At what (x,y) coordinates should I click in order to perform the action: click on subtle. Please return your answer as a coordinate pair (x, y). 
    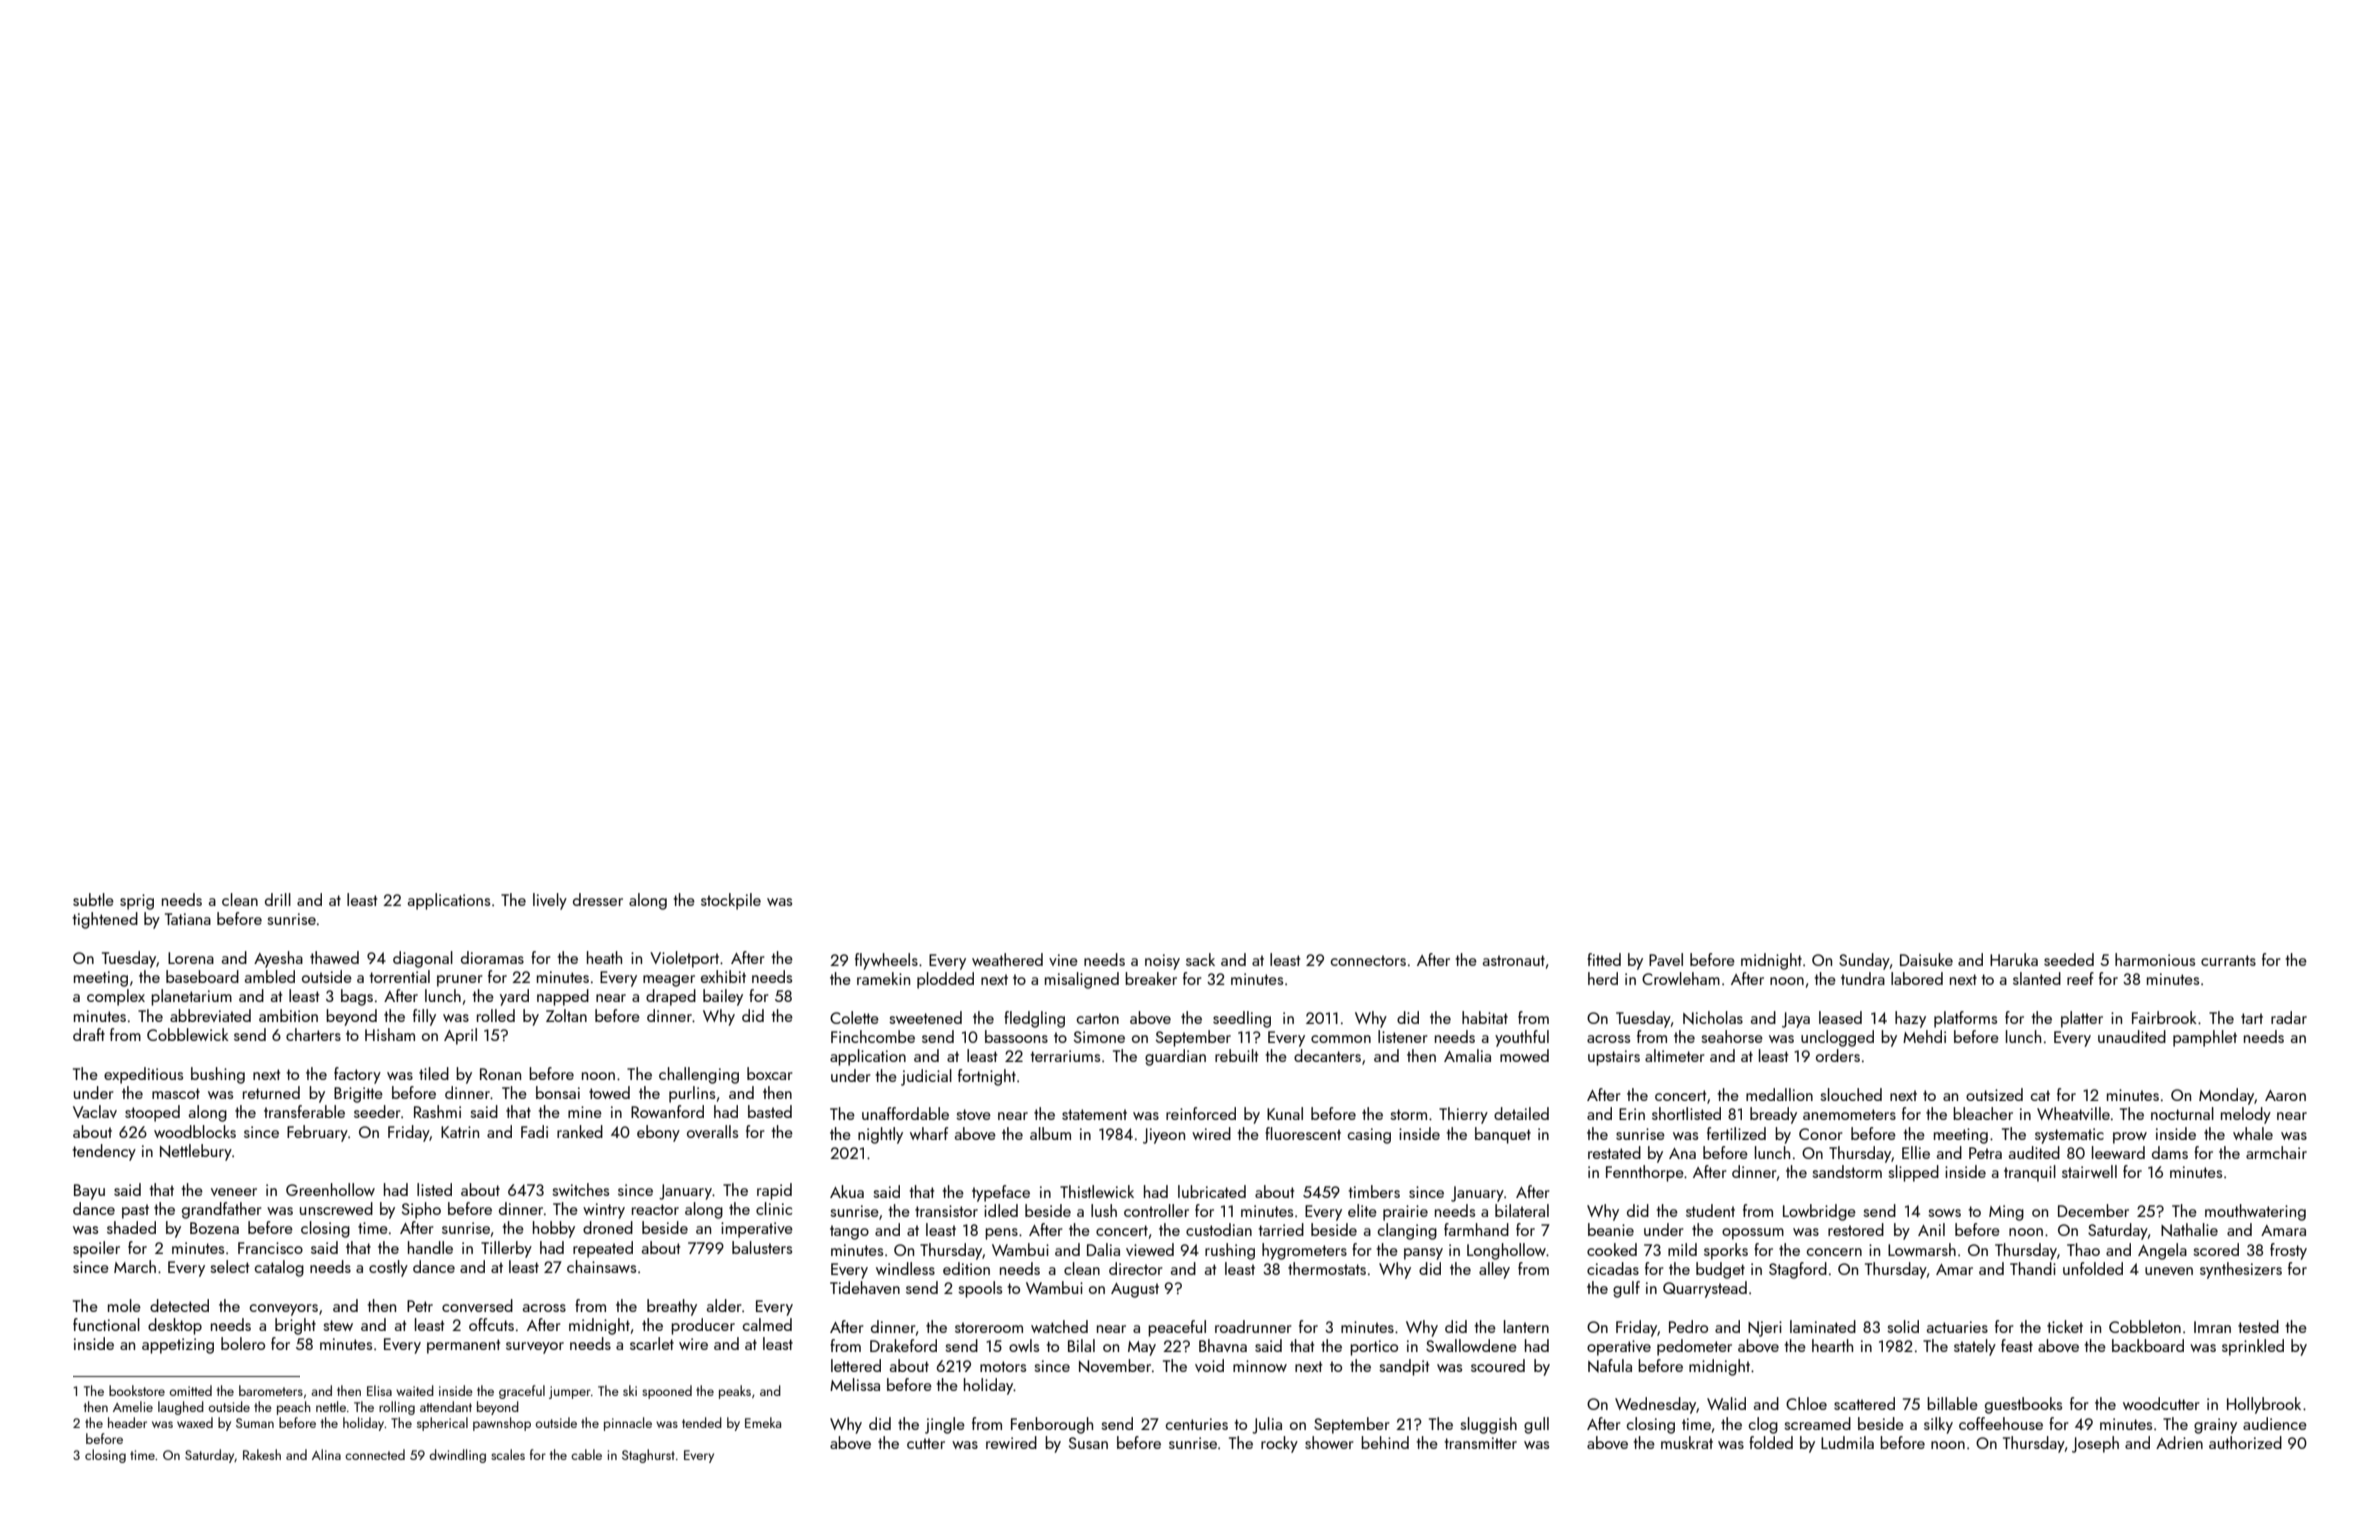
    Looking at the image, I should click on (93, 899).
